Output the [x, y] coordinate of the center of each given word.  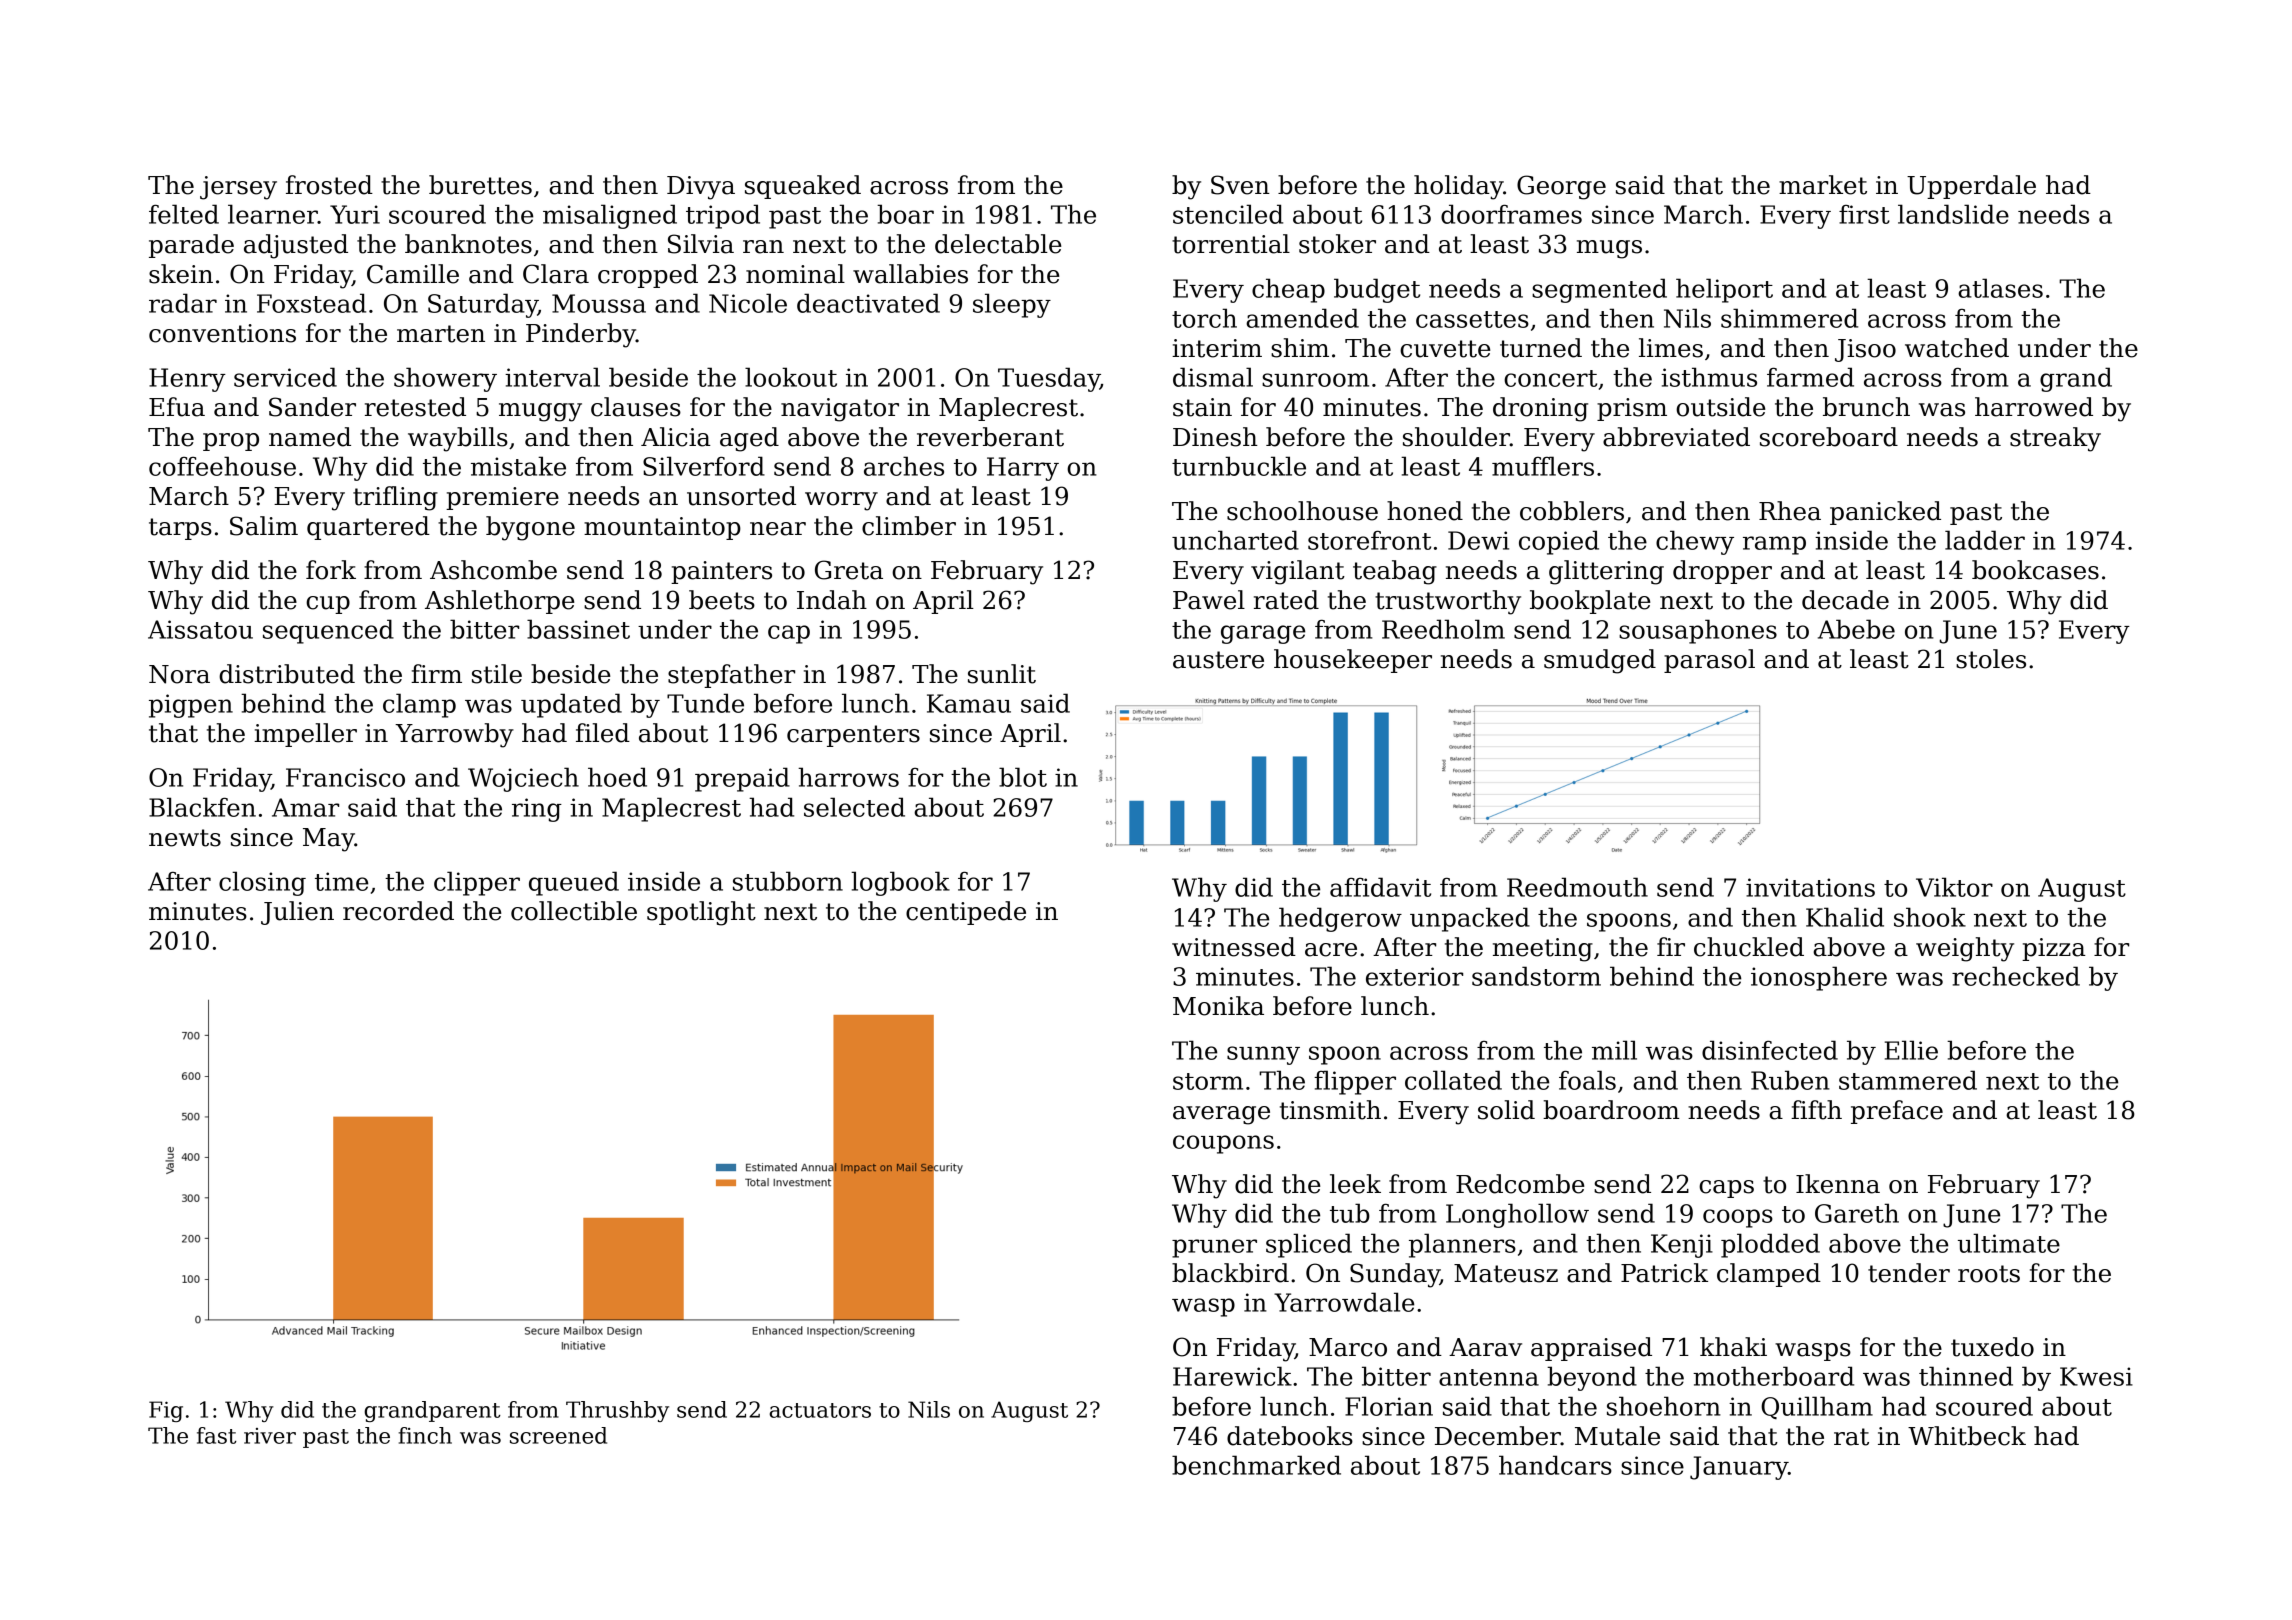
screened [558, 1435]
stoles [1991, 659]
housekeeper [1353, 661]
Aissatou [200, 629]
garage [1263, 634]
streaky [2055, 439]
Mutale [1617, 1436]
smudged [1600, 661]
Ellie [1911, 1050]
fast [217, 1435]
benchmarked [1256, 1465]
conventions [222, 333]
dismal [1213, 377]
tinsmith [1330, 1110]
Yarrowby [454, 735]
